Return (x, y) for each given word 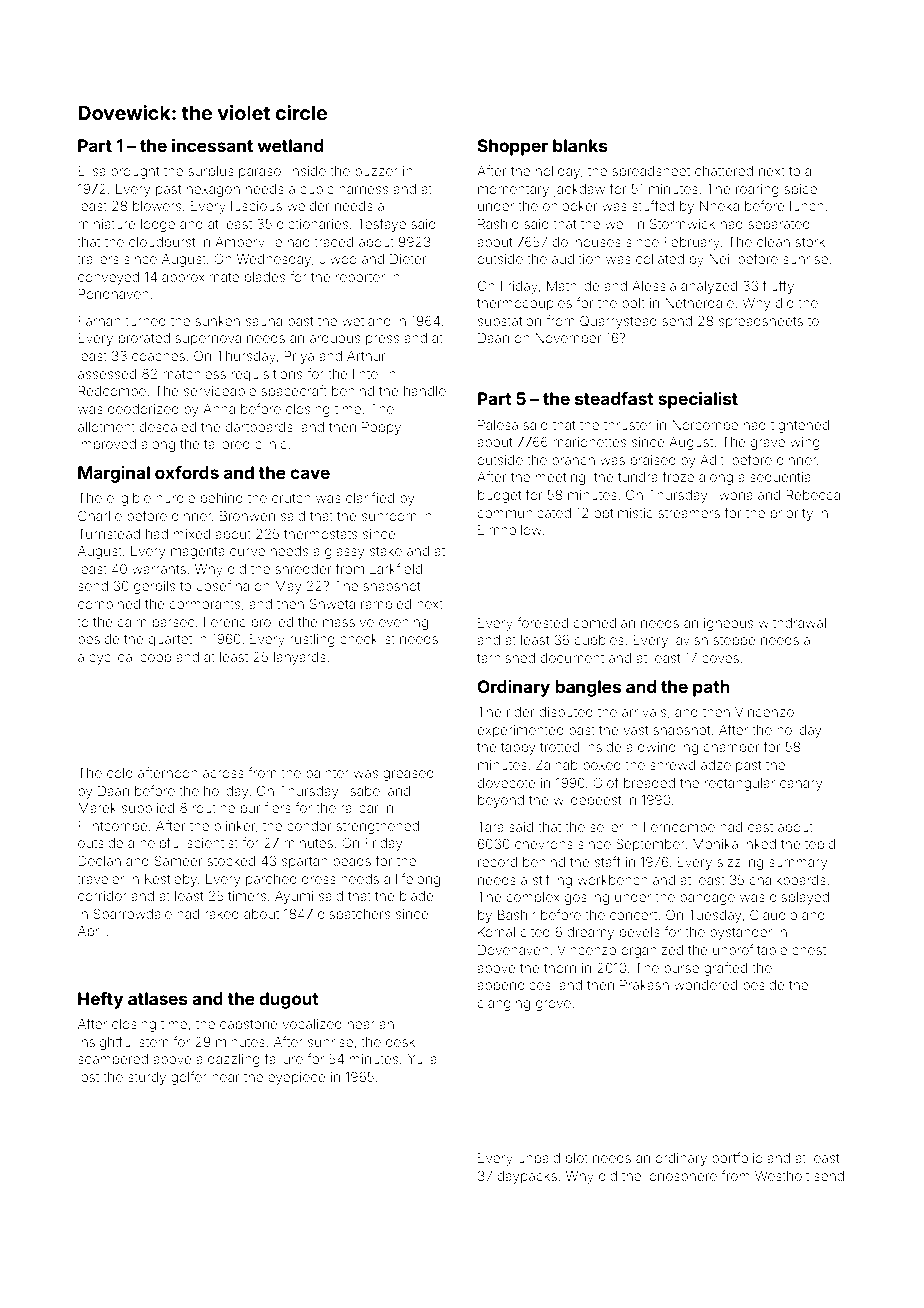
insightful (106, 1043)
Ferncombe (679, 827)
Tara (491, 827)
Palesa (498, 425)
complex (533, 898)
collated (660, 259)
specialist (698, 400)
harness (363, 189)
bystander (741, 933)
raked (222, 914)
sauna (264, 322)
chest (809, 950)
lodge (158, 225)
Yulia (422, 1059)
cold (120, 773)
